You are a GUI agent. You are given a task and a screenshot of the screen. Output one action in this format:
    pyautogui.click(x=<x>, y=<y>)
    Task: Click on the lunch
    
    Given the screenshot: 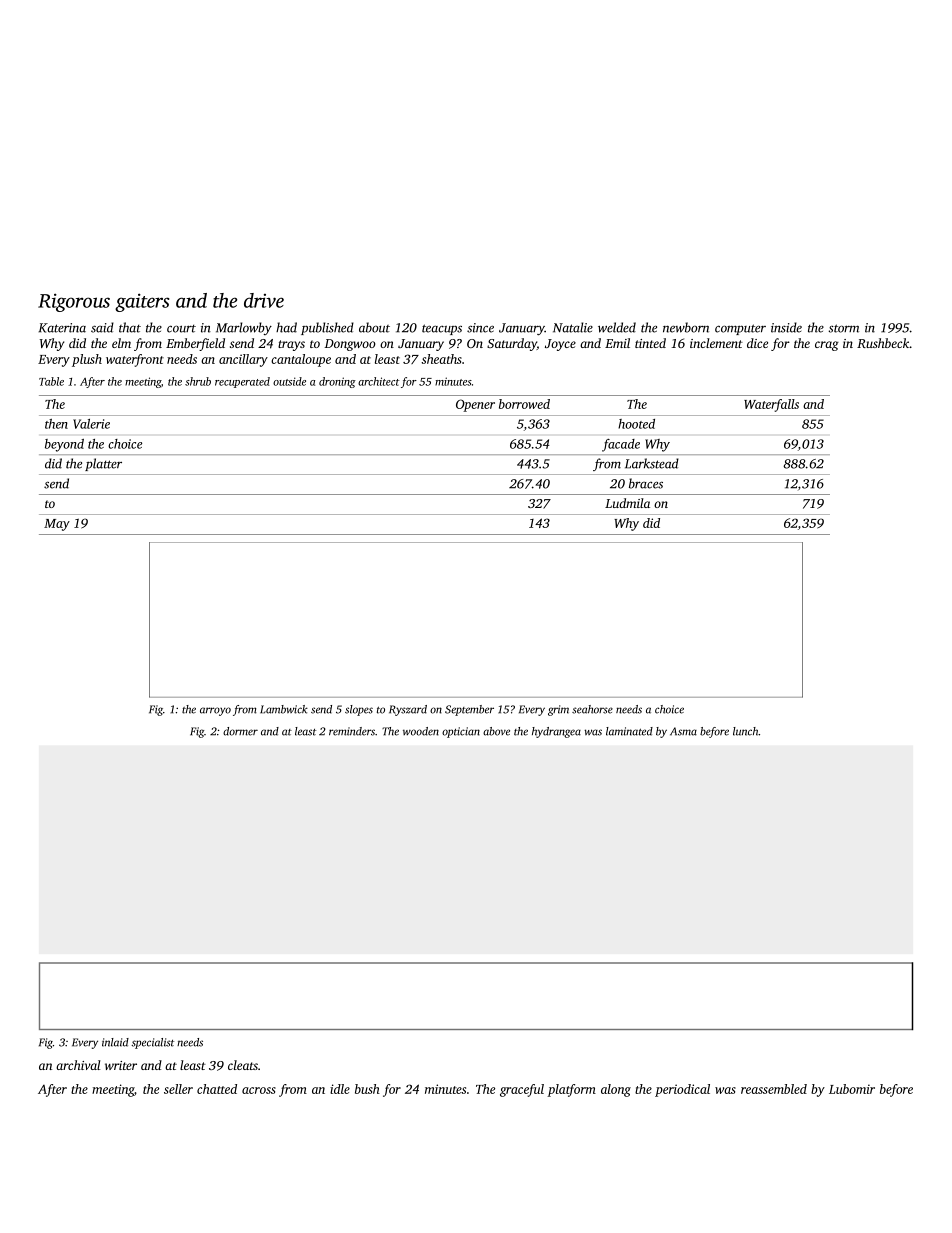 What is the action you would take?
    pyautogui.click(x=746, y=731)
